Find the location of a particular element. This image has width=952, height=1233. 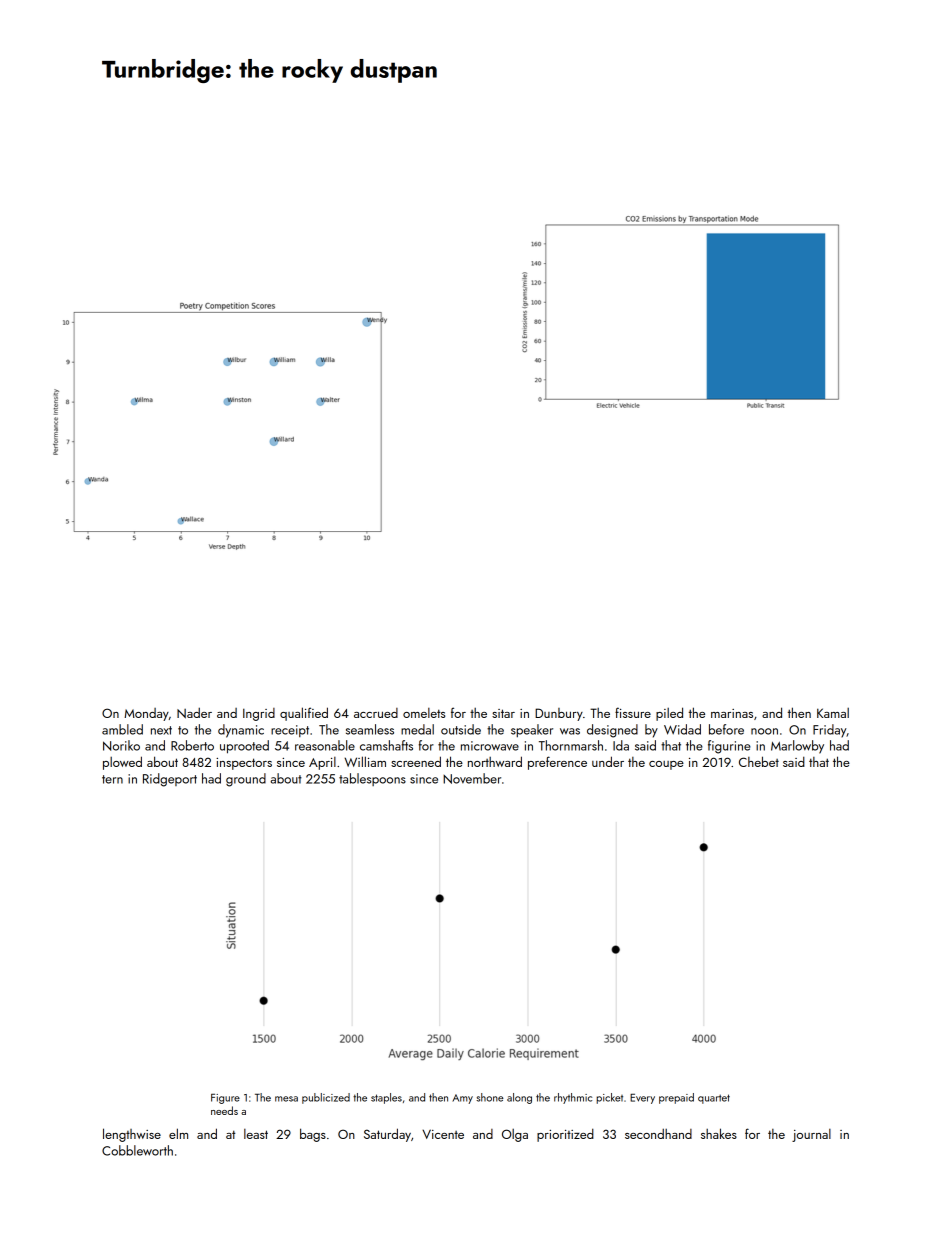

coupe is located at coordinates (666, 765).
